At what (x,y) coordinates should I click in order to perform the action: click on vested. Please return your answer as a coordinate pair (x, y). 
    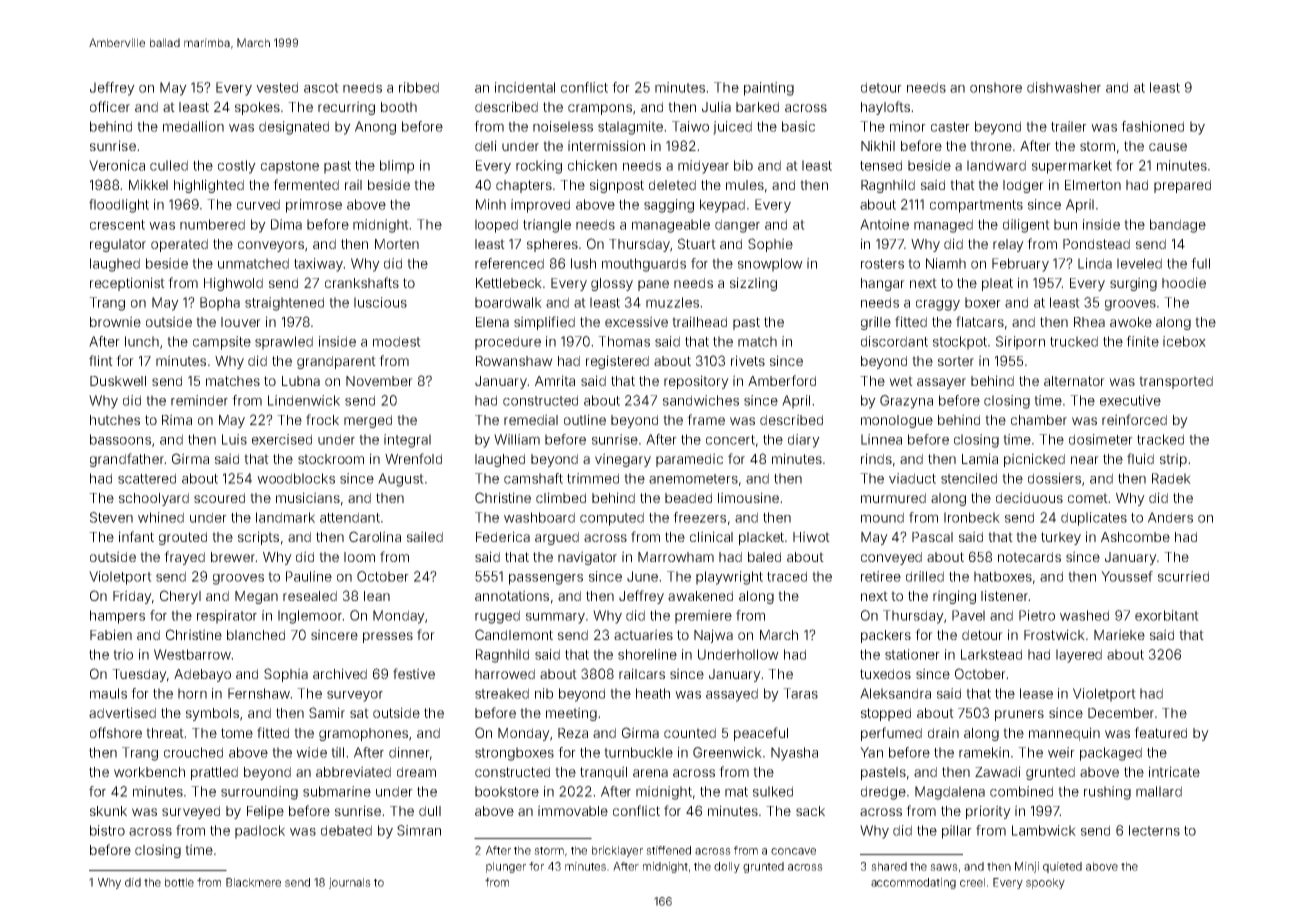
    Looking at the image, I should click on (277, 87).
